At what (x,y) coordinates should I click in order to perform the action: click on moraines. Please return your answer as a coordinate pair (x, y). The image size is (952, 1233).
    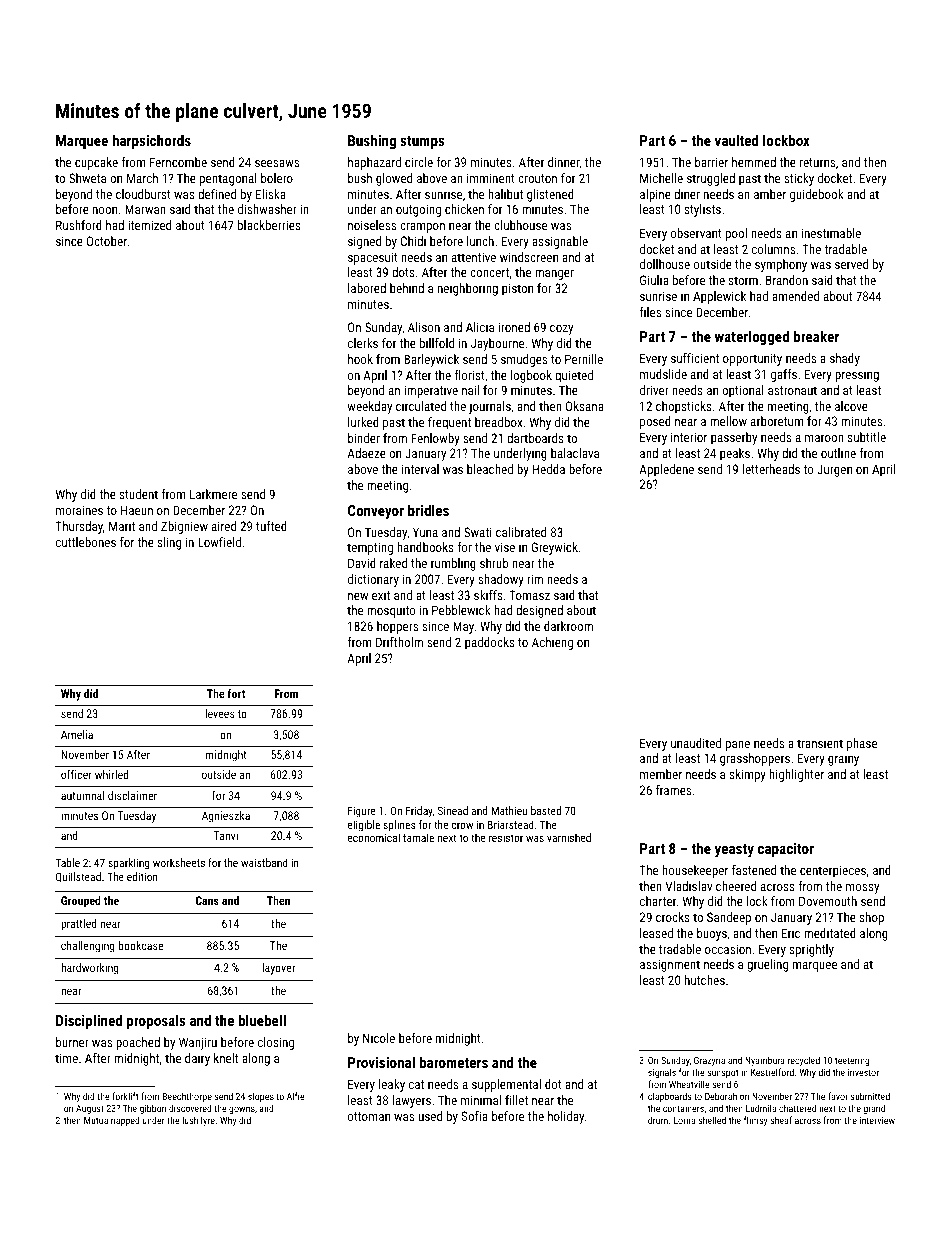
    Looking at the image, I should click on (79, 510).
